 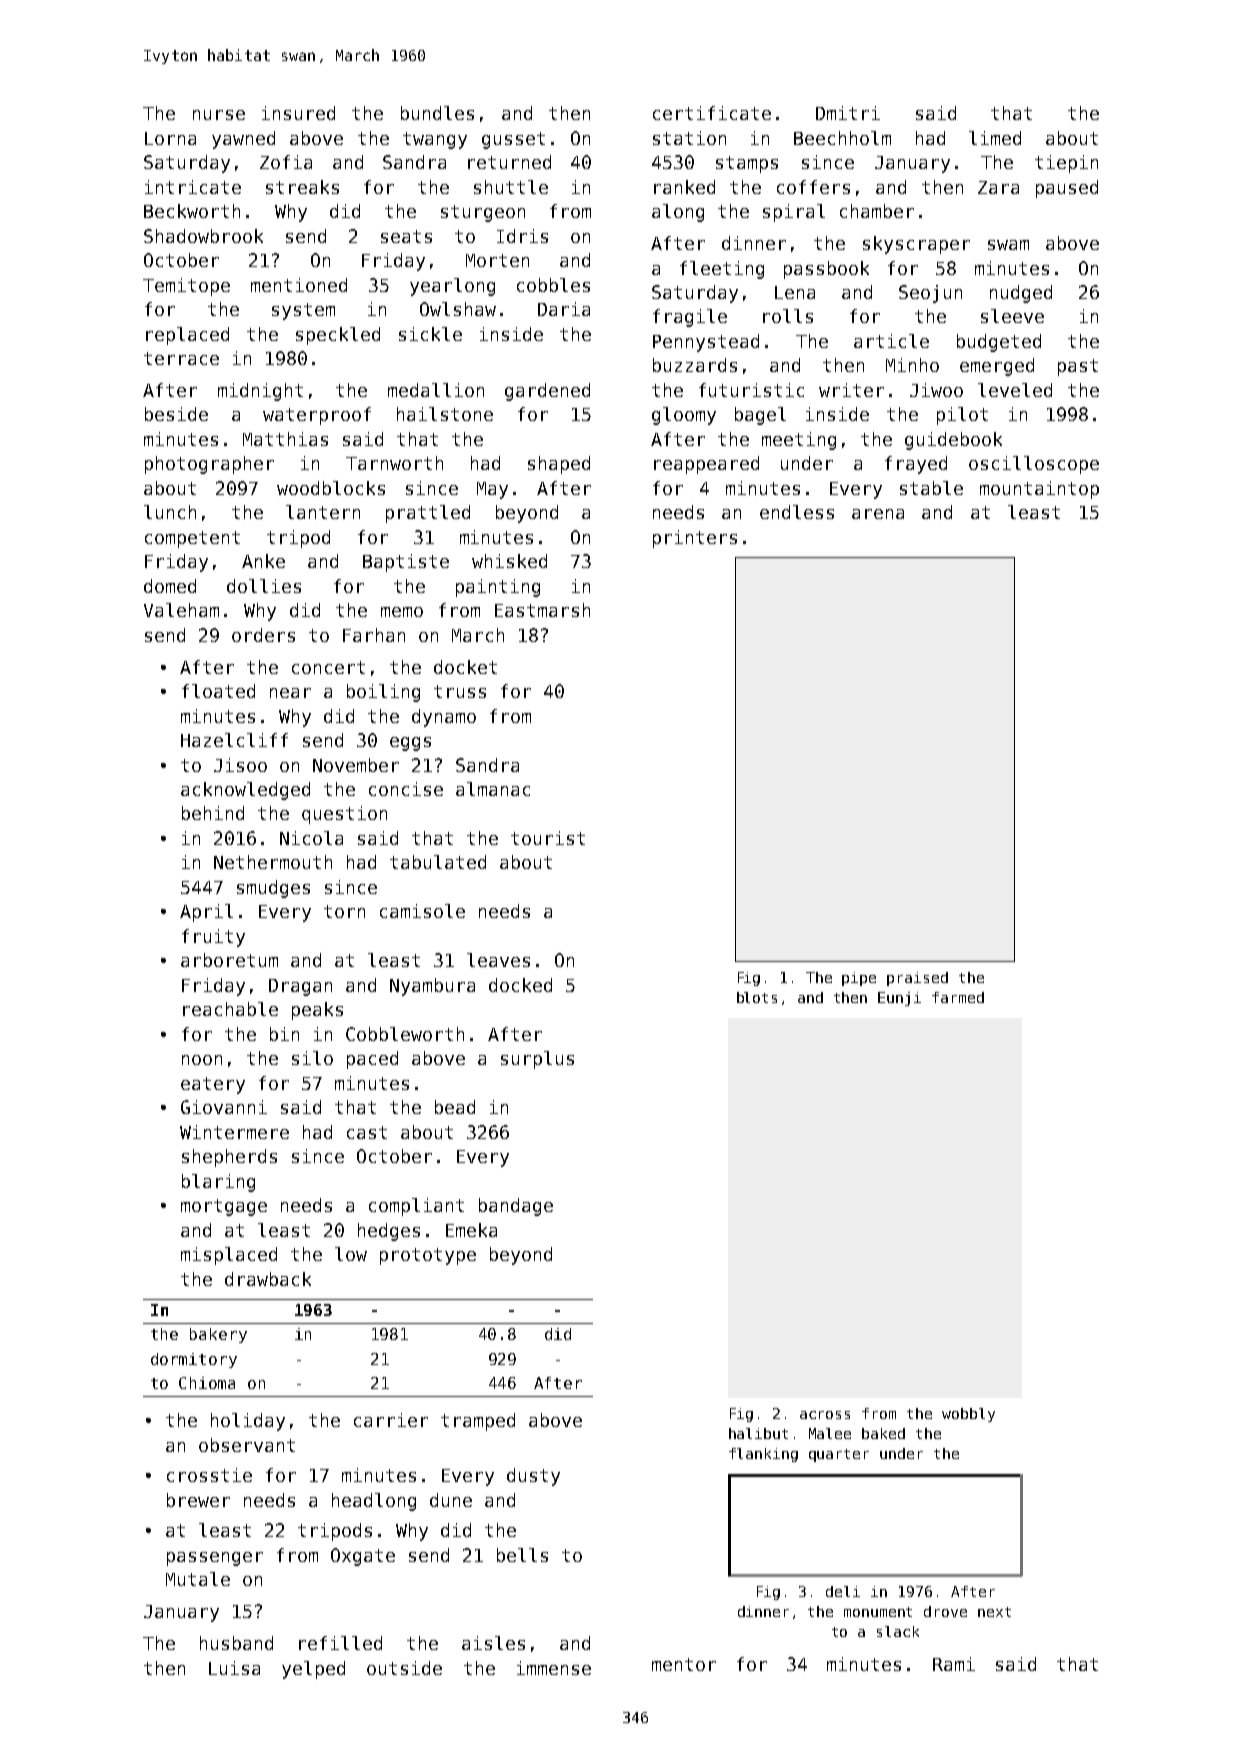 I want to click on November, so click(x=356, y=765).
